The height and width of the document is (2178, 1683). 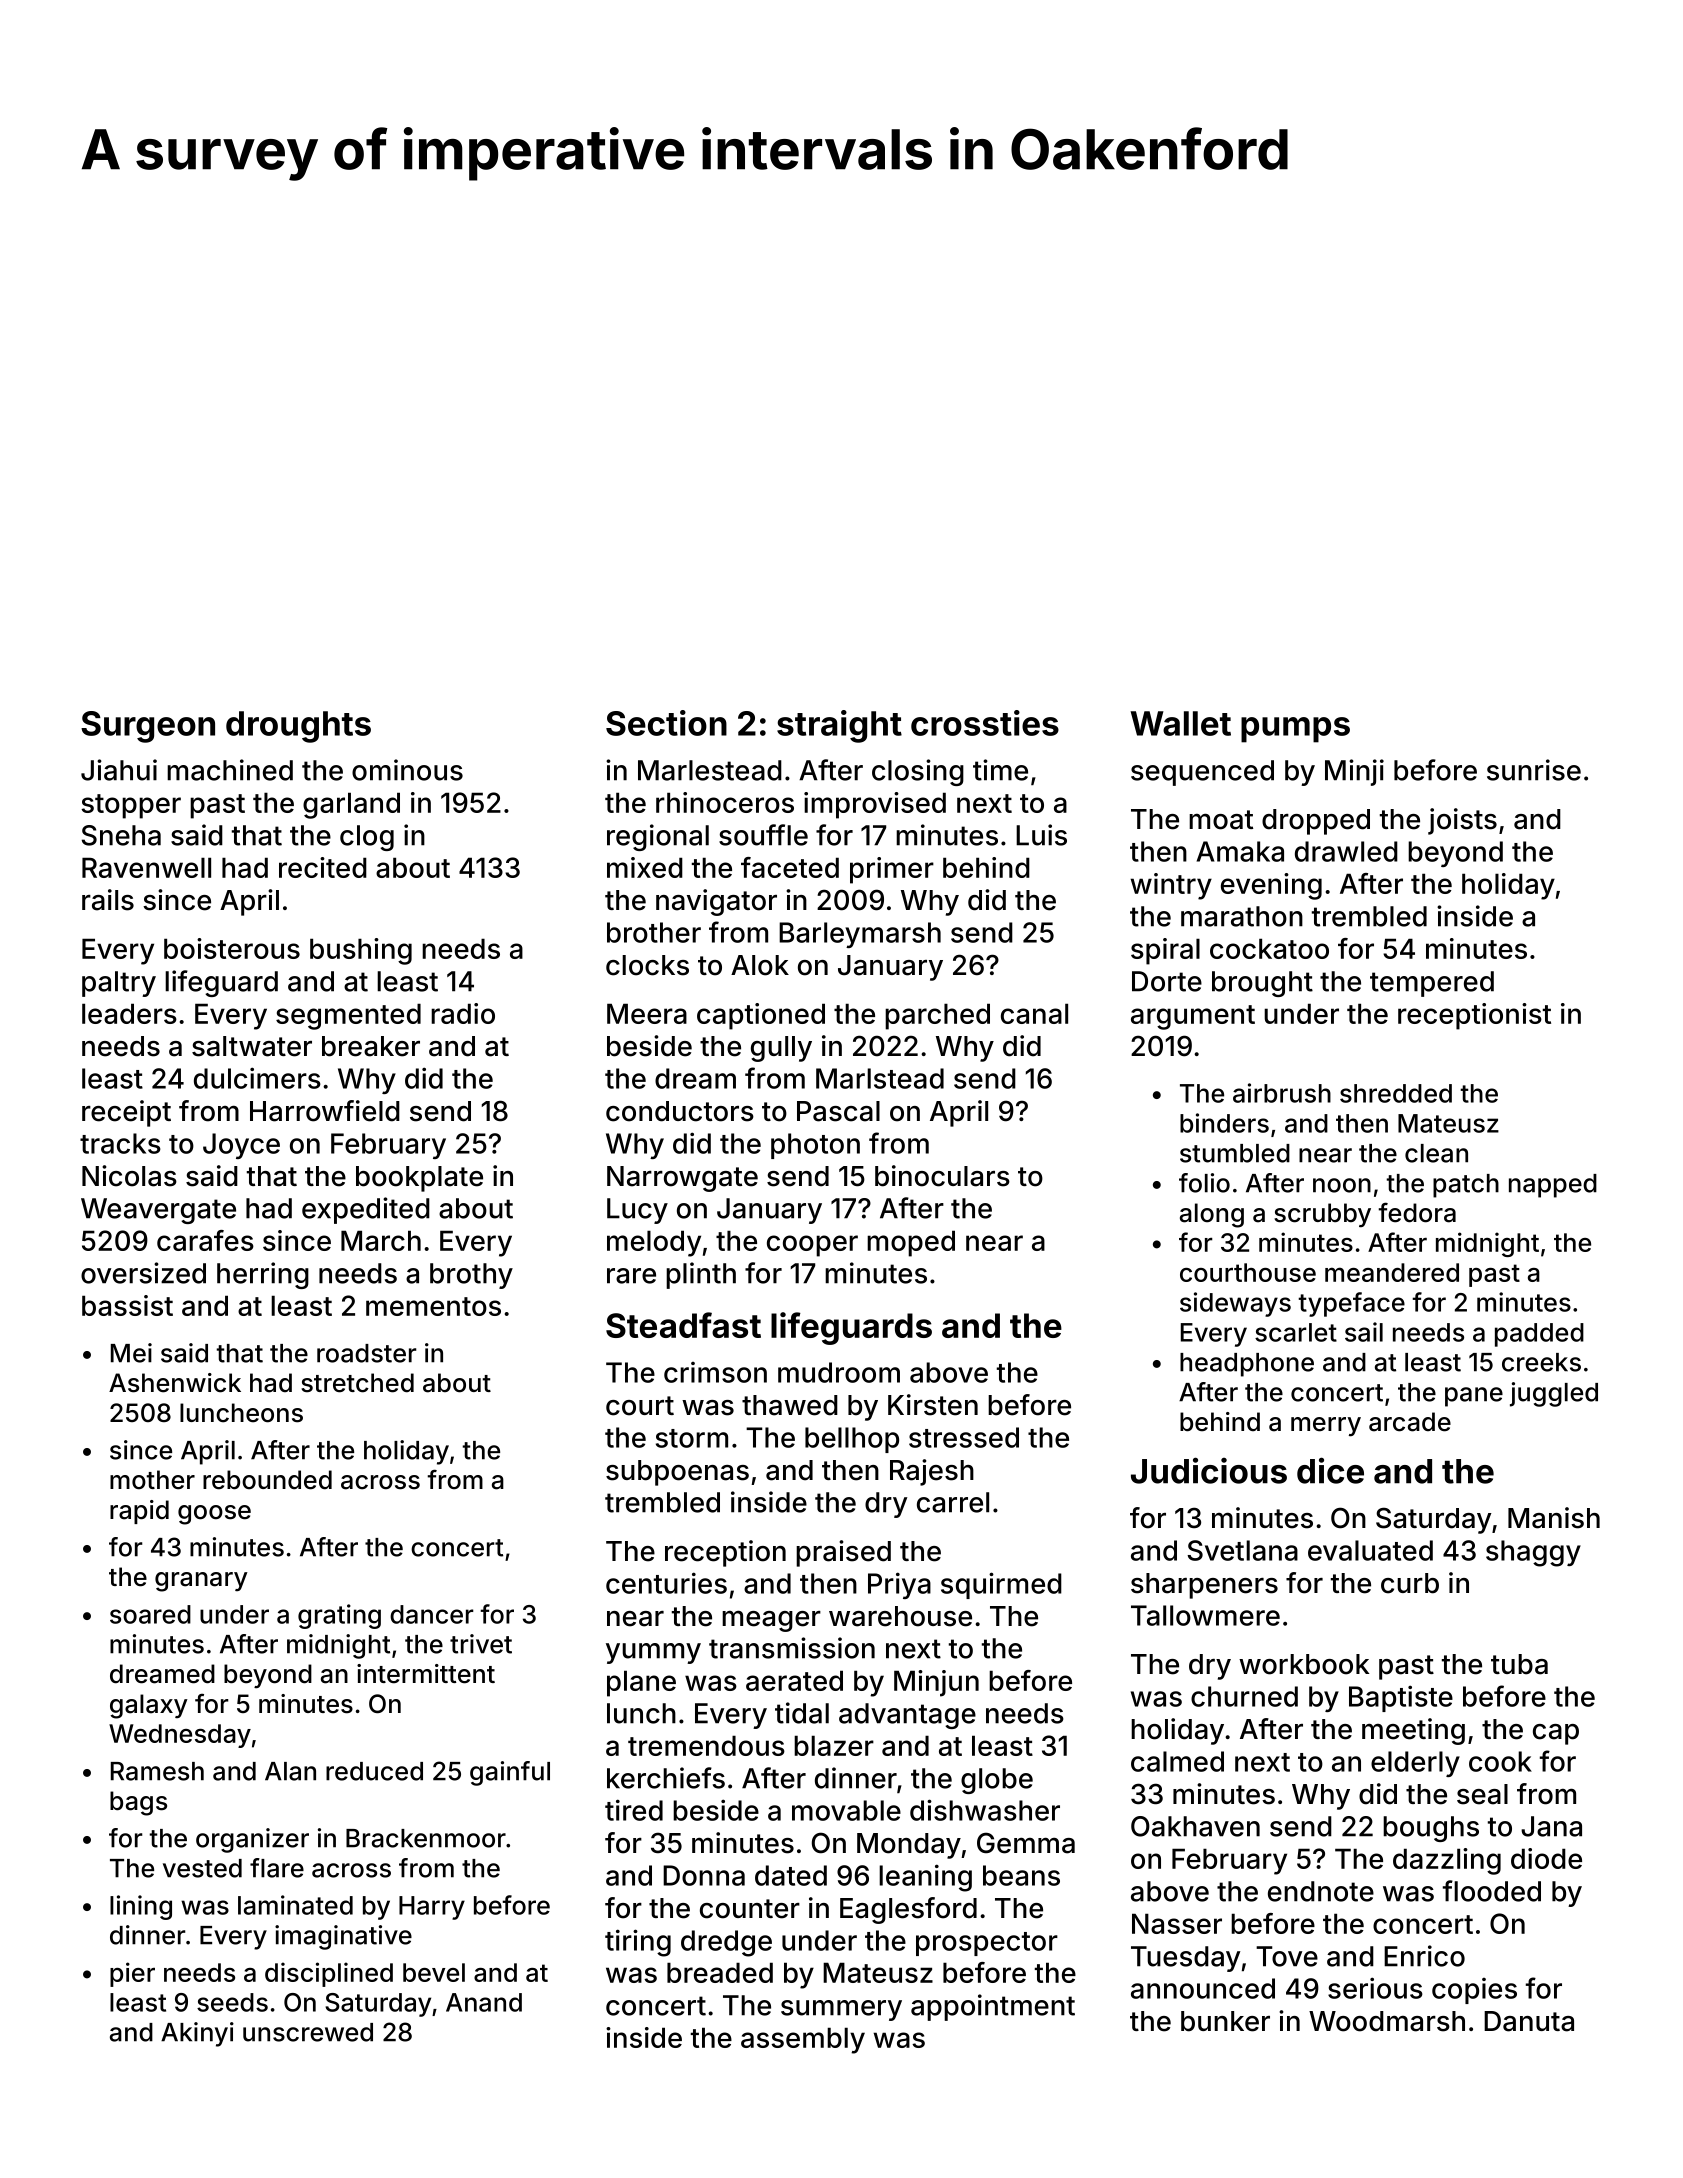 I want to click on Ramesh, so click(x=157, y=1771).
